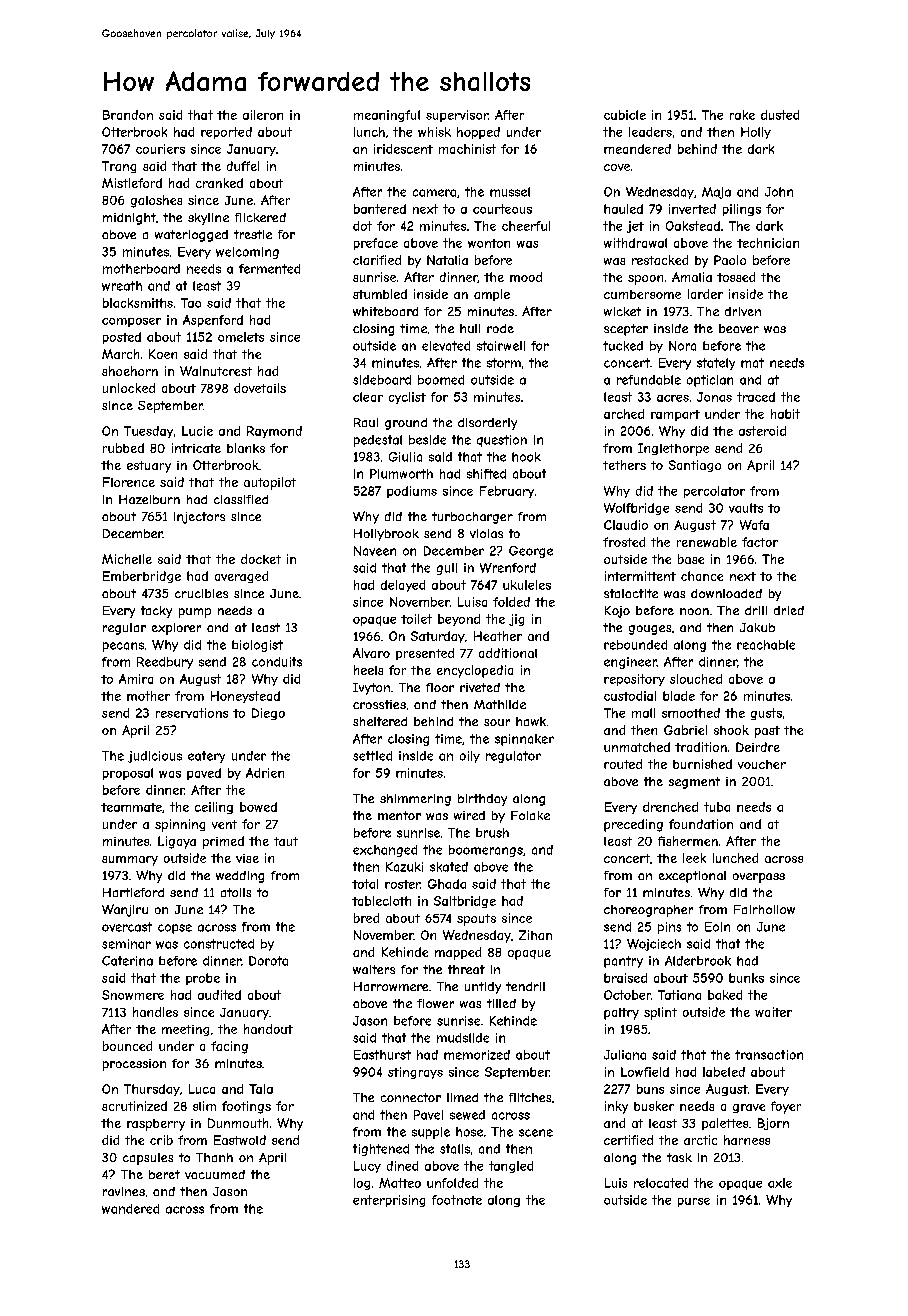 This page has width=908, height=1316. What do you see at coordinates (462, 1097) in the page?
I see `limed` at bounding box center [462, 1097].
